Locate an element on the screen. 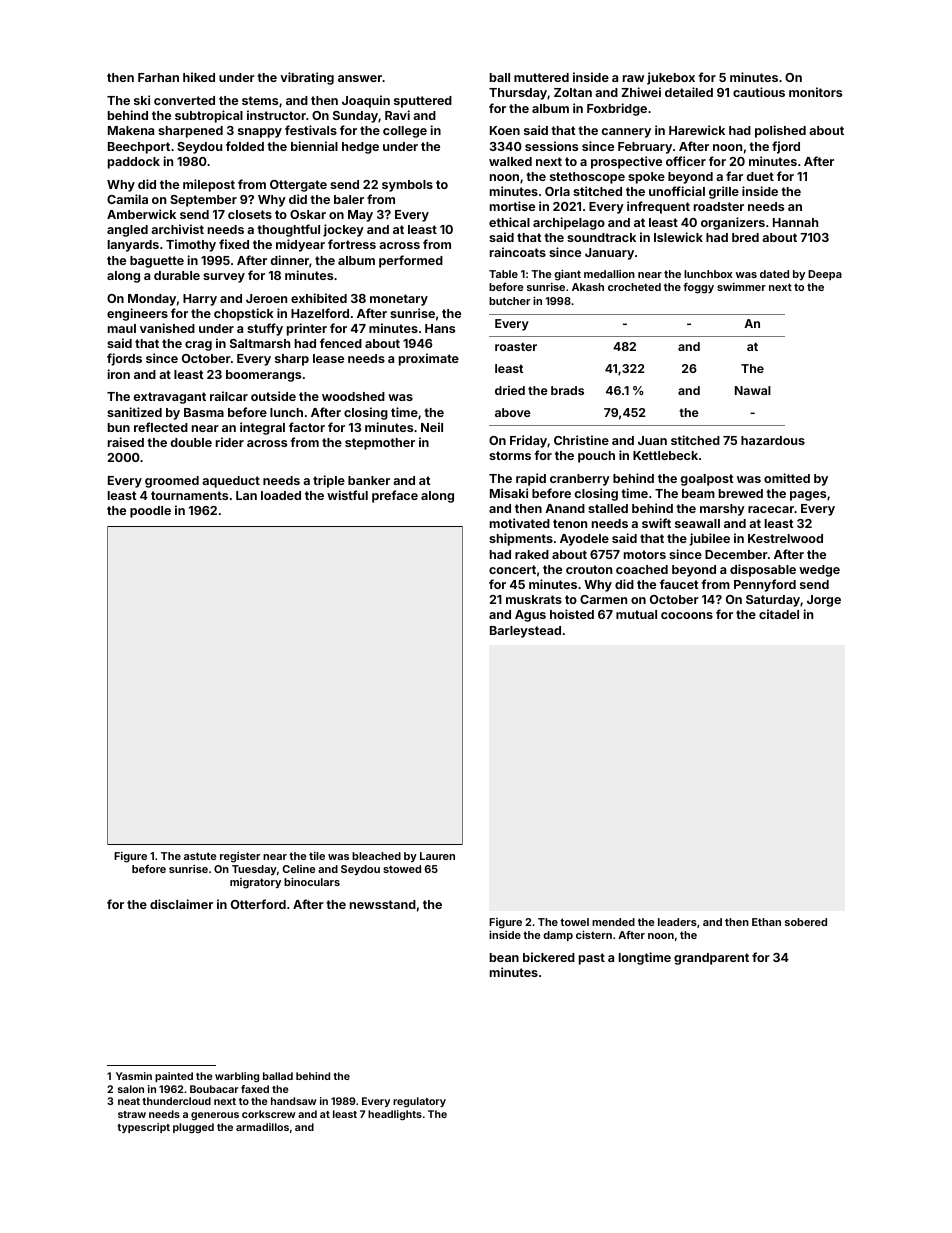 The image size is (952, 1233). sobered is located at coordinates (806, 922).
